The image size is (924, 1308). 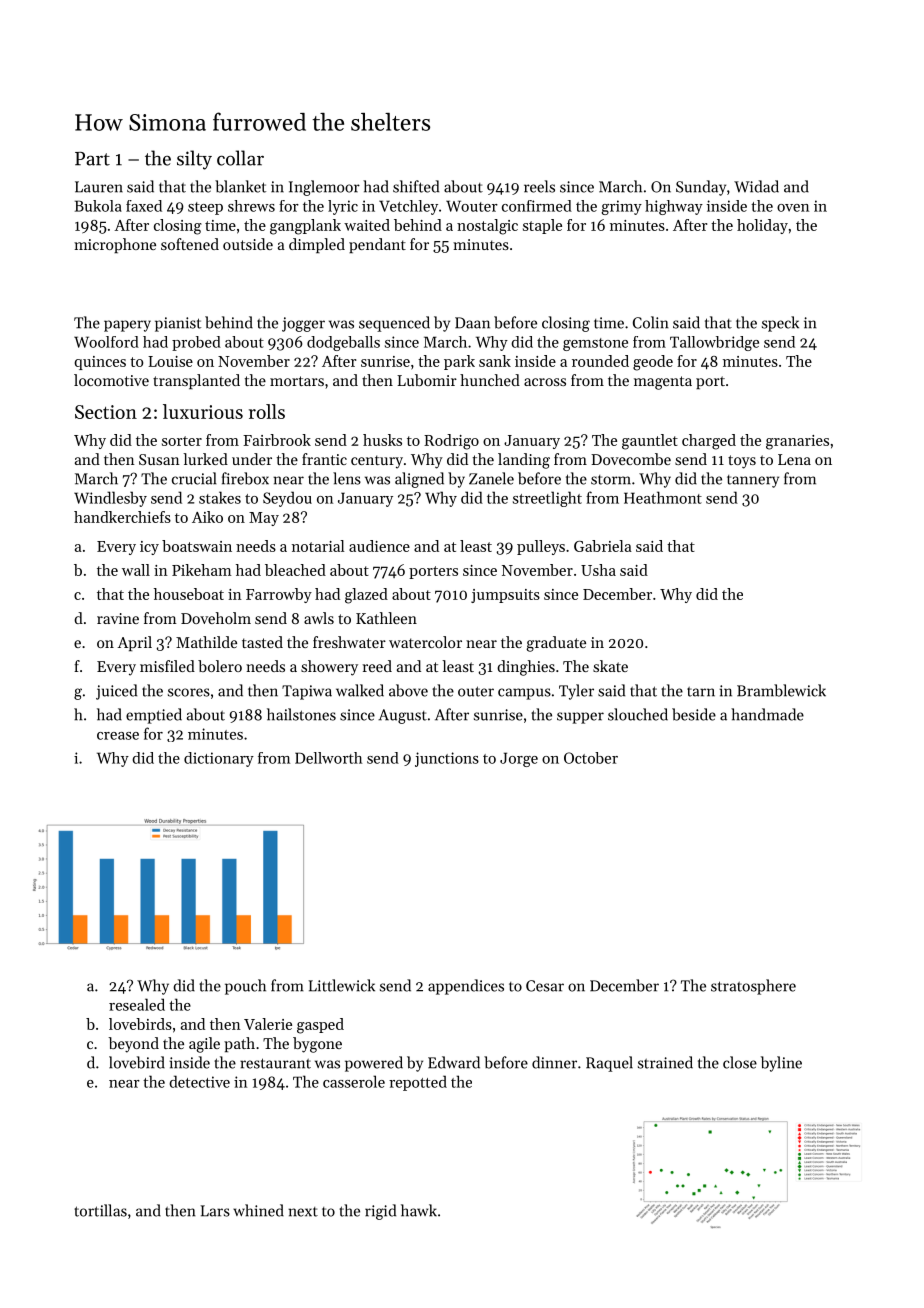 I want to click on microphone, so click(x=115, y=245).
